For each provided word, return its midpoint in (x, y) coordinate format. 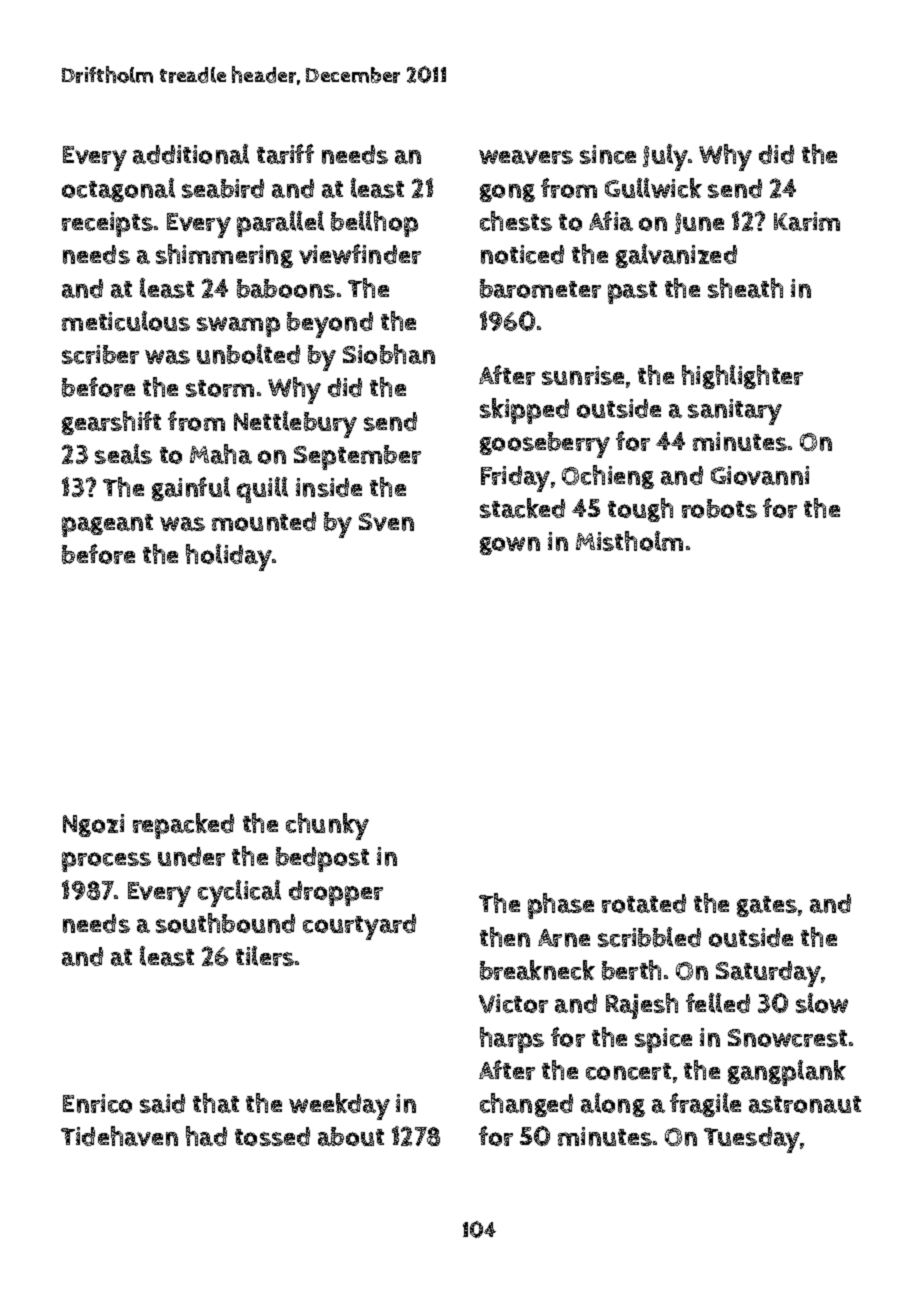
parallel (280, 224)
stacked (522, 508)
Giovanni (760, 475)
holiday (229, 557)
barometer (540, 288)
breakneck (537, 970)
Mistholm (629, 541)
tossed (272, 1136)
